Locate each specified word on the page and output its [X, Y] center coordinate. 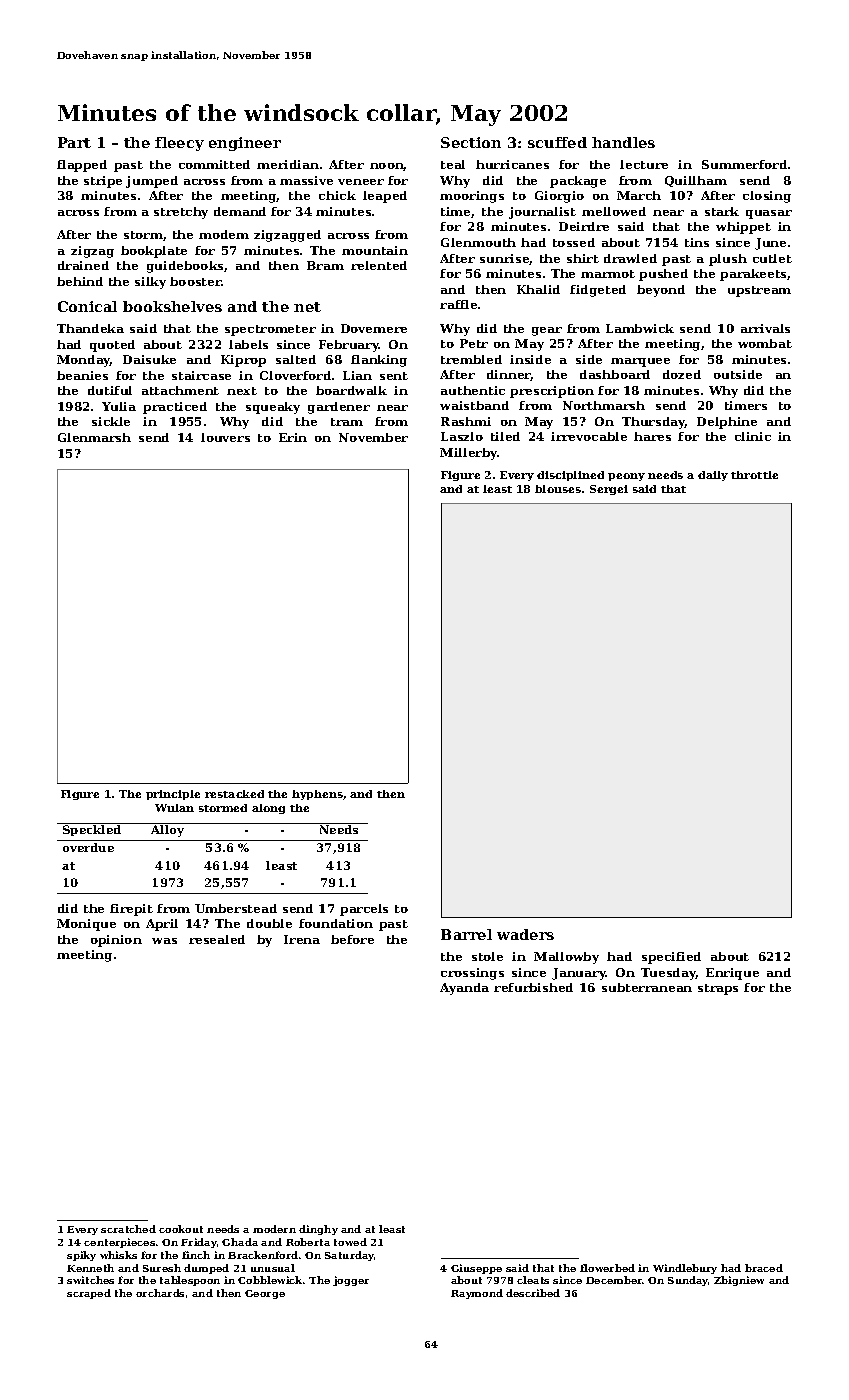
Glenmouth [478, 242]
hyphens [317, 795]
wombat [765, 343]
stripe [103, 182]
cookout [181, 1229]
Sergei [609, 490]
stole [487, 956]
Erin [293, 437]
